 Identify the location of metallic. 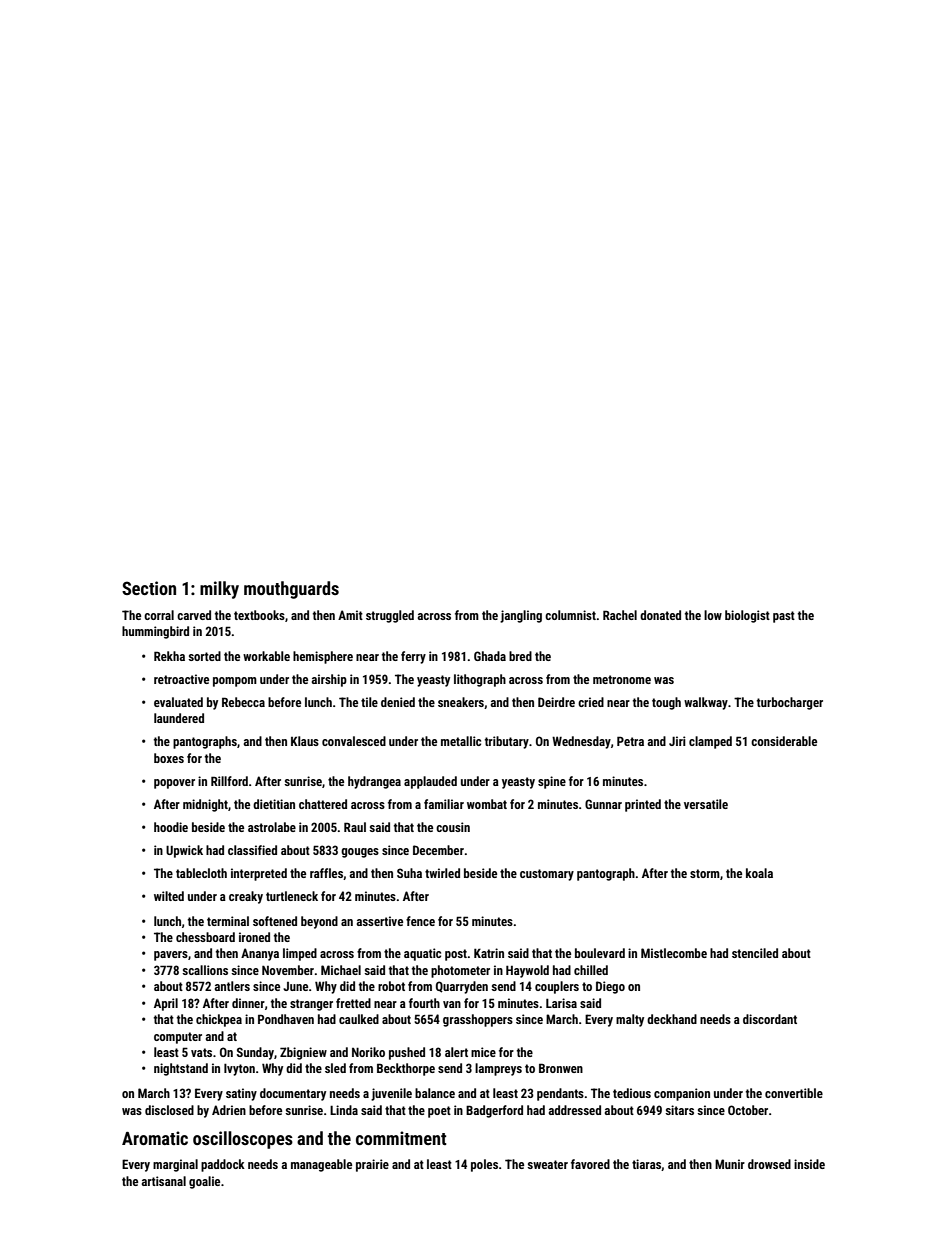
(461, 741).
